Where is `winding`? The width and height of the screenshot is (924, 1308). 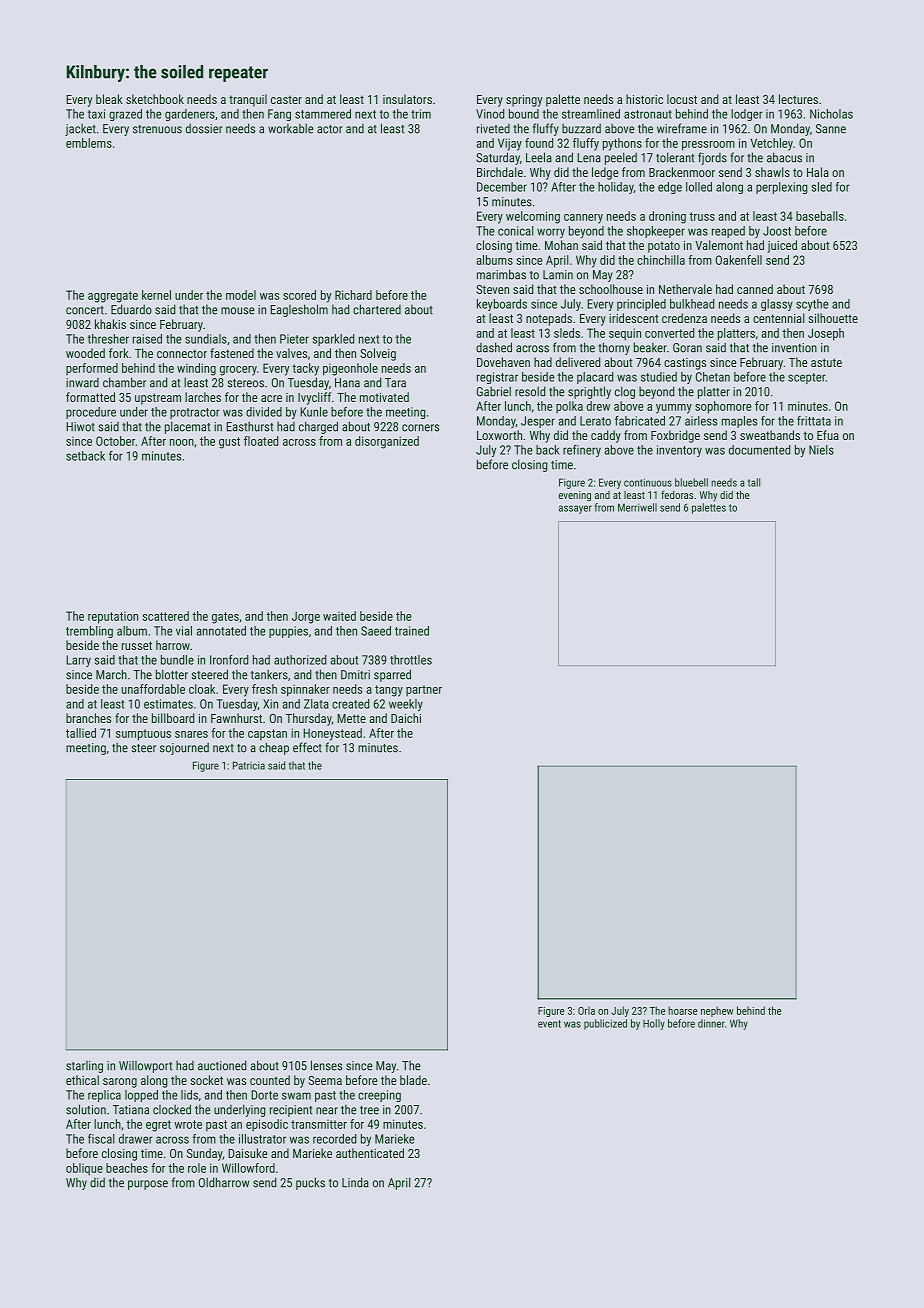
winding is located at coordinates (196, 369).
